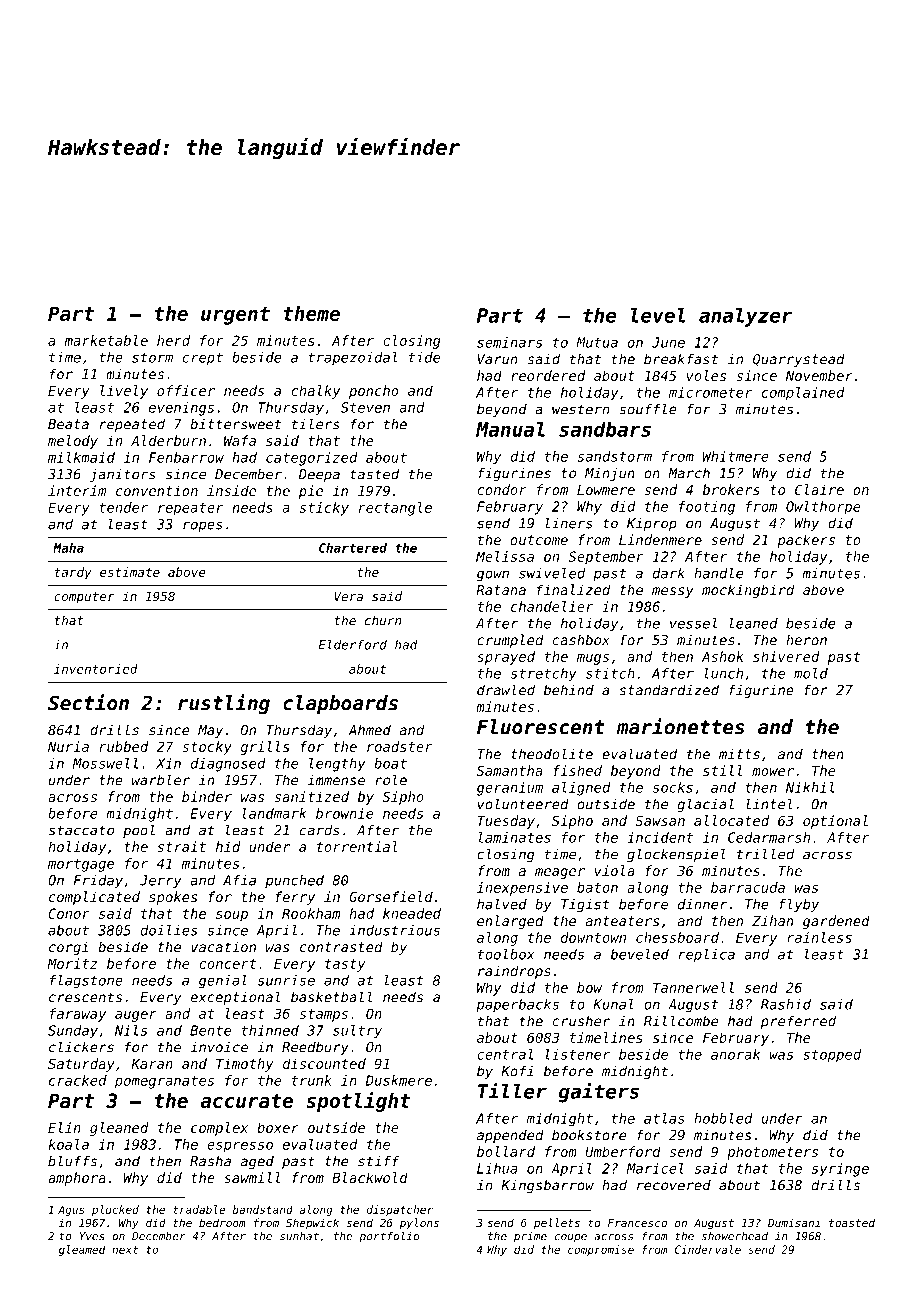 Image resolution: width=924 pixels, height=1314 pixels. What do you see at coordinates (658, 315) in the image?
I see `level` at bounding box center [658, 315].
